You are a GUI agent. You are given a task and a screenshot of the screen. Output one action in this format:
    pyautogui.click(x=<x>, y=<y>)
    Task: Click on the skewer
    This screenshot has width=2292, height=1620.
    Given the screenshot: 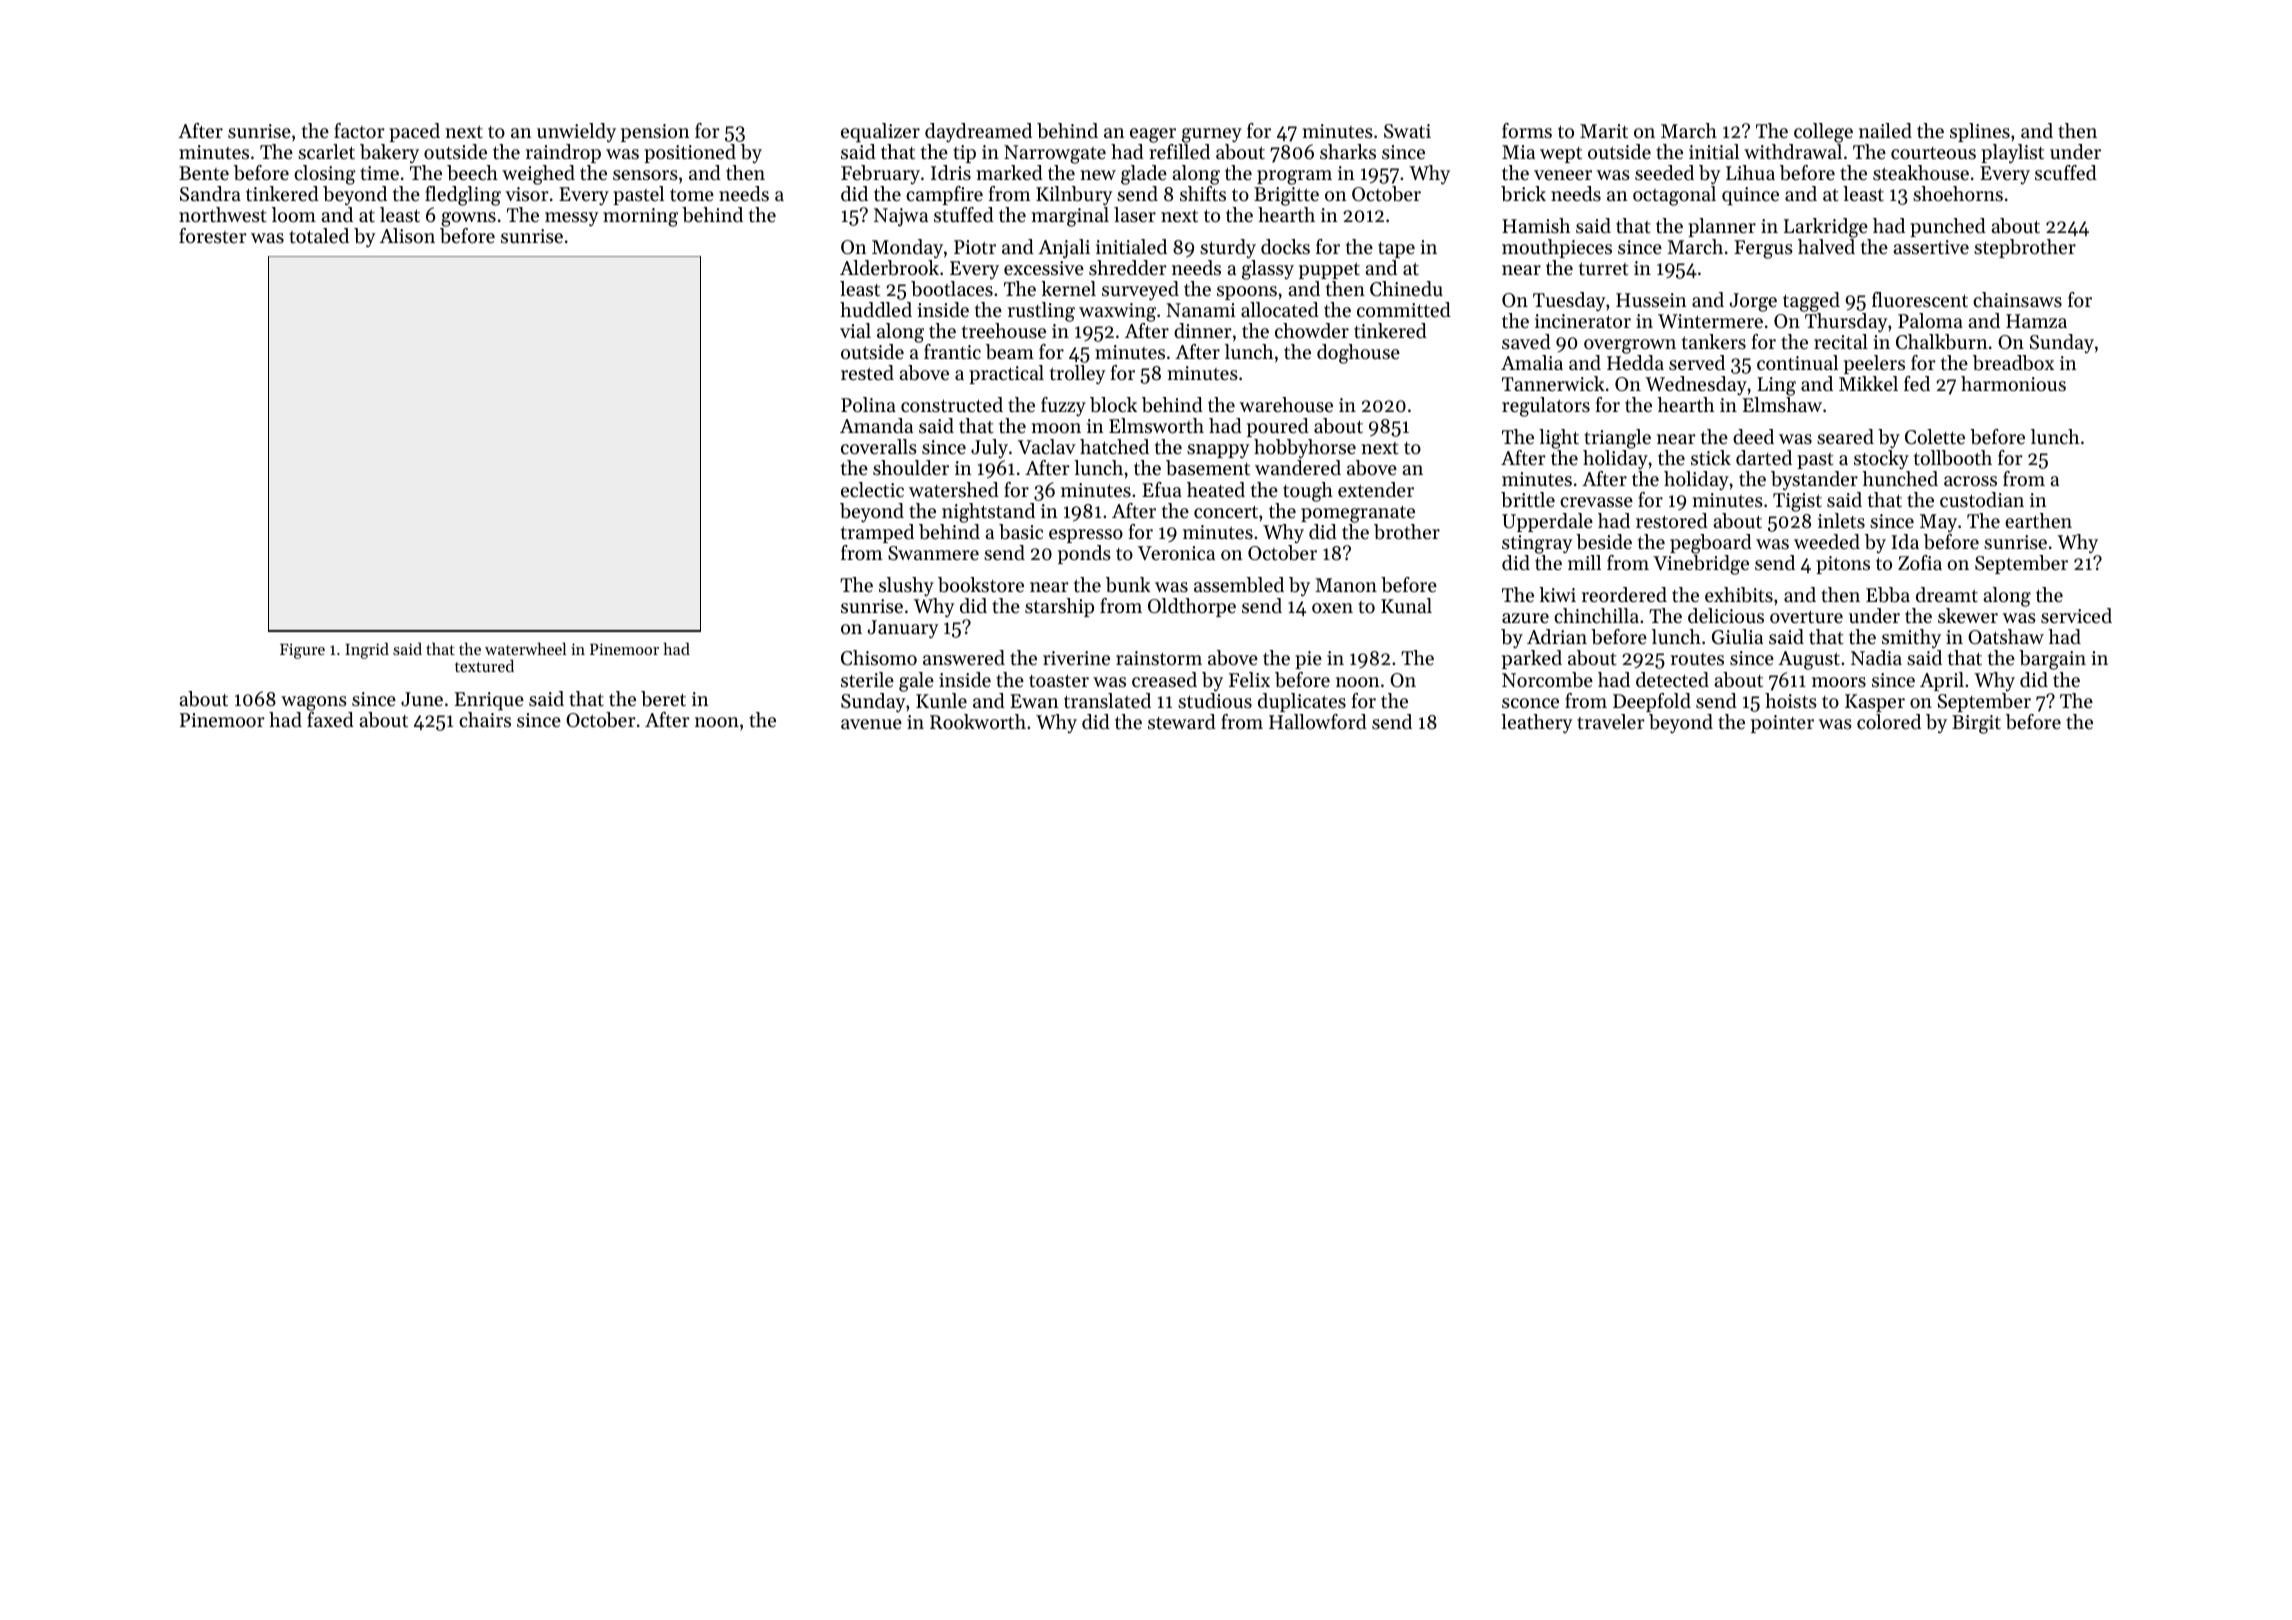 What is the action you would take?
    pyautogui.click(x=1968, y=616)
